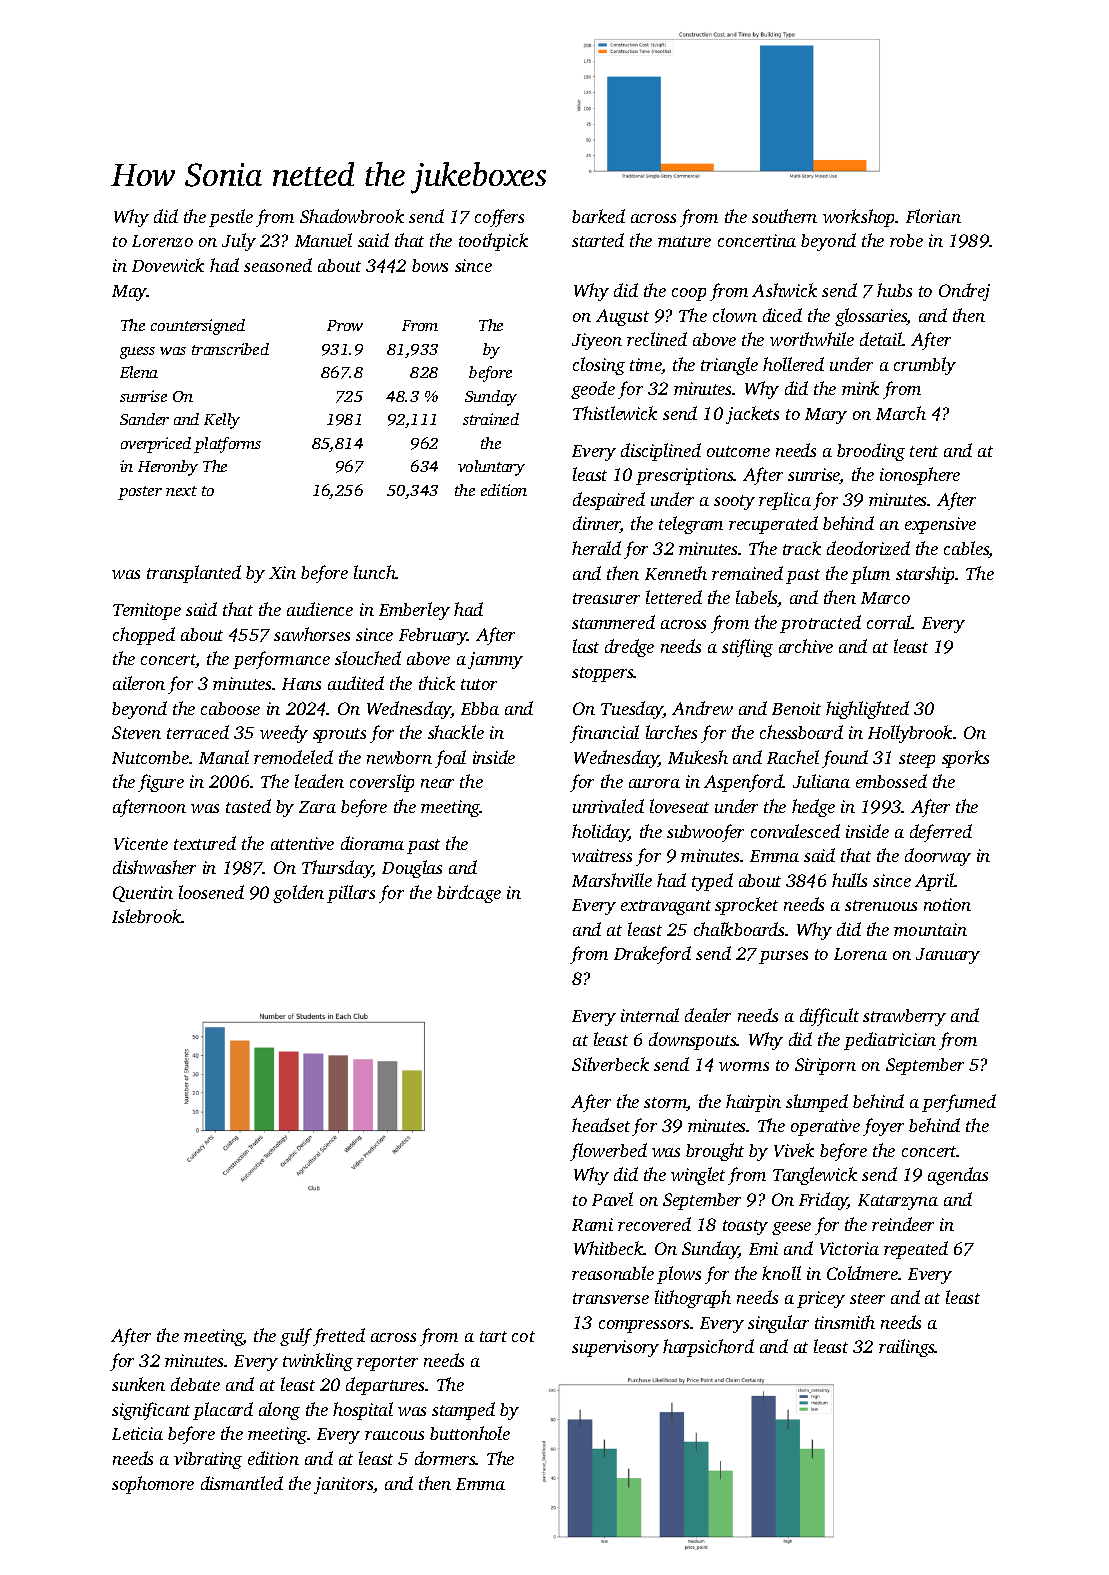 This screenshot has height=1575, width=1109. Describe the element at coordinates (629, 648) in the screenshot. I see `dredge` at that location.
